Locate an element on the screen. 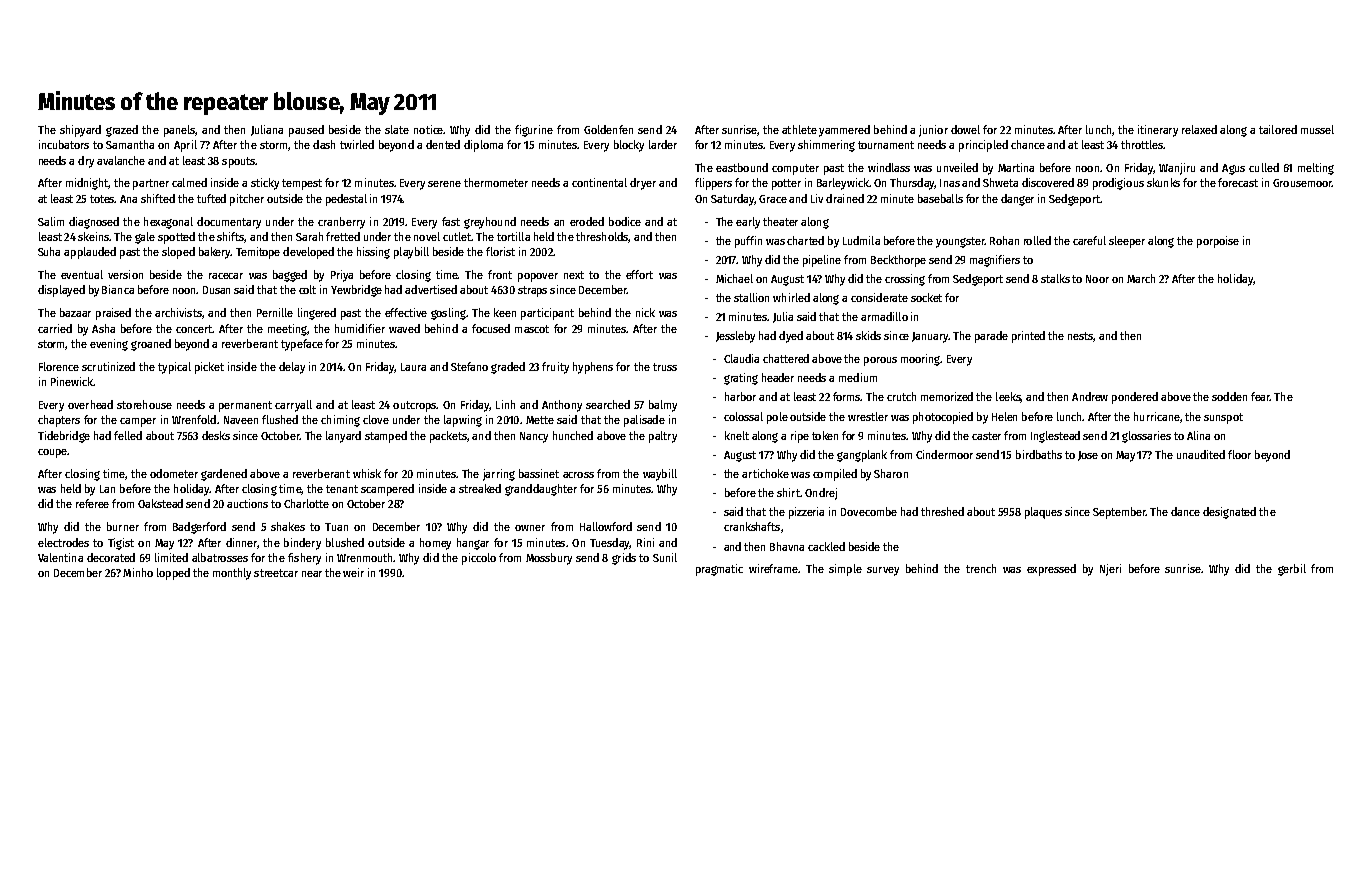 The image size is (1372, 887). puffin is located at coordinates (748, 242).
